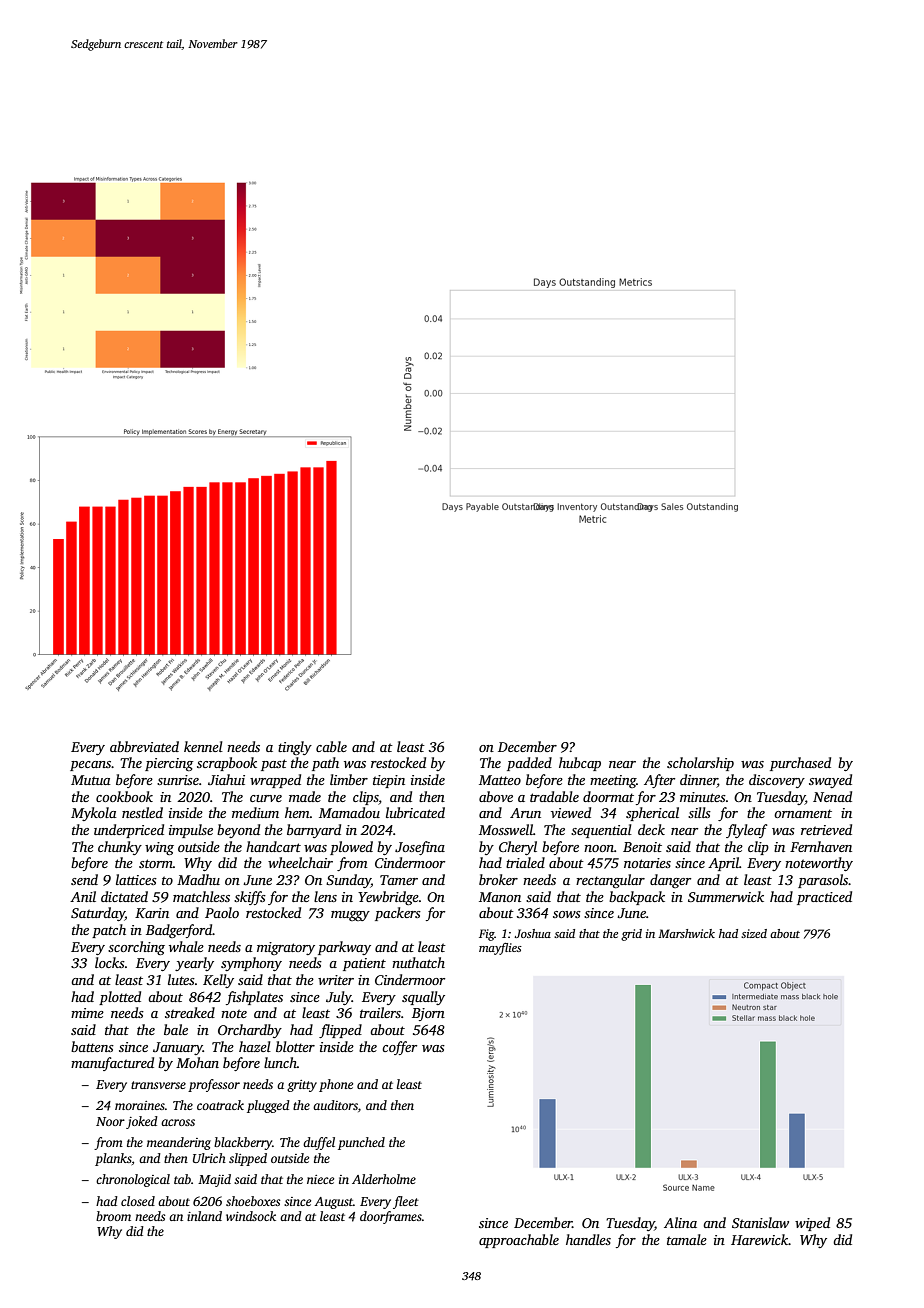  I want to click on moraines, so click(140, 1105).
